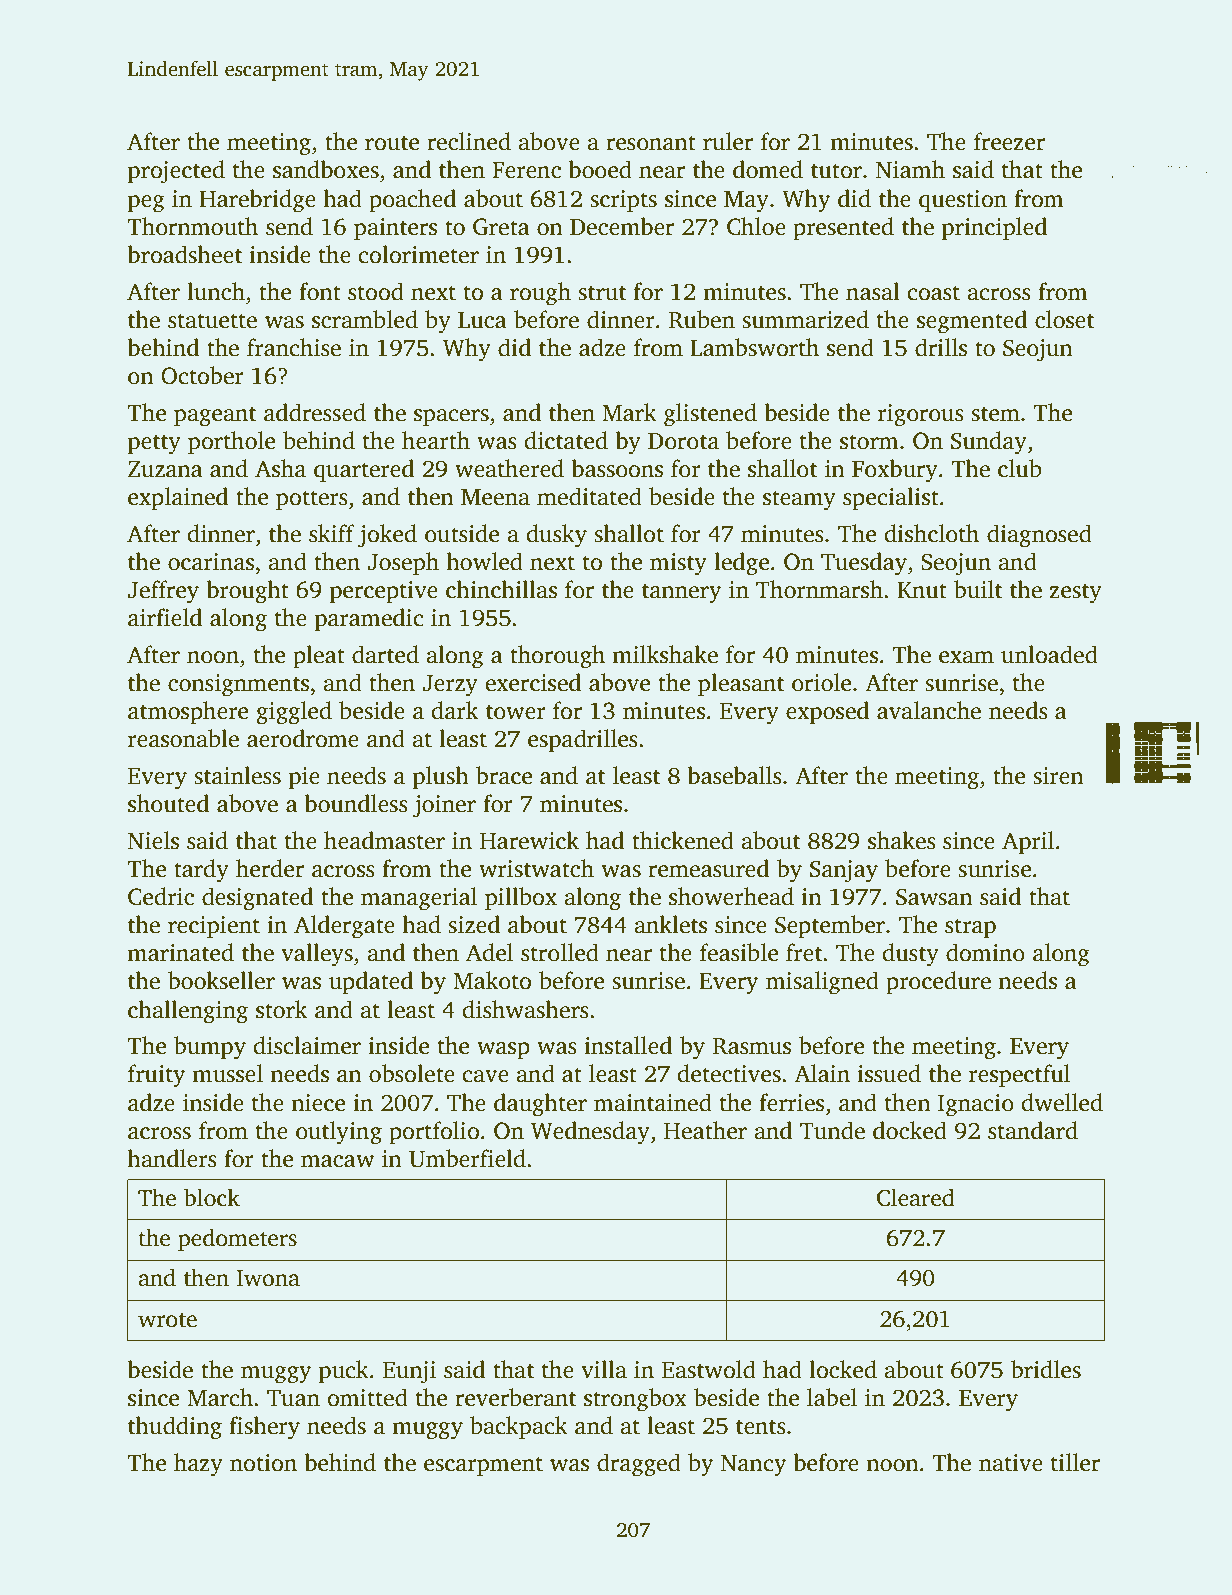  I want to click on peg, so click(146, 204).
